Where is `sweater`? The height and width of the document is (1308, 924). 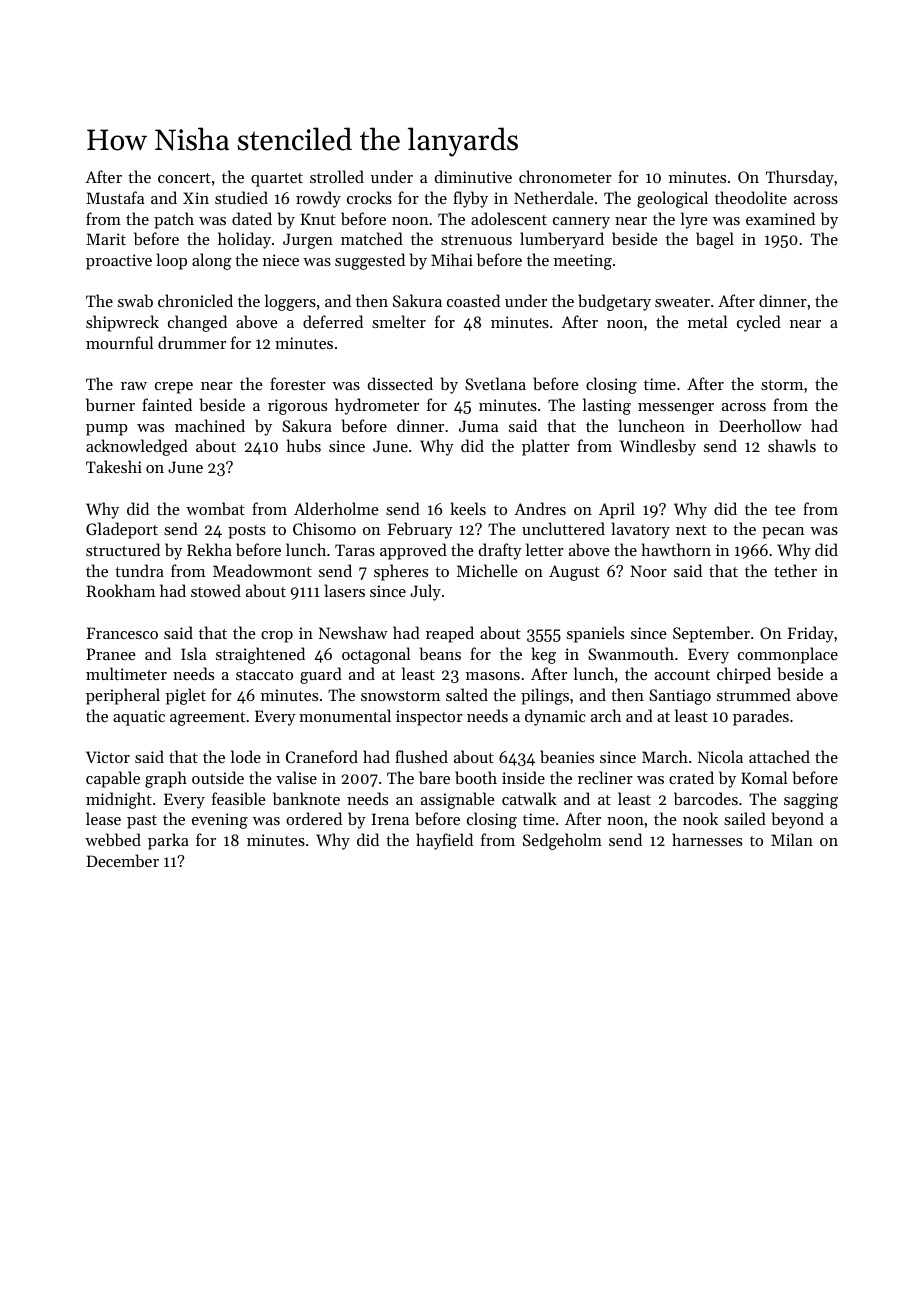 sweater is located at coordinates (682, 302).
